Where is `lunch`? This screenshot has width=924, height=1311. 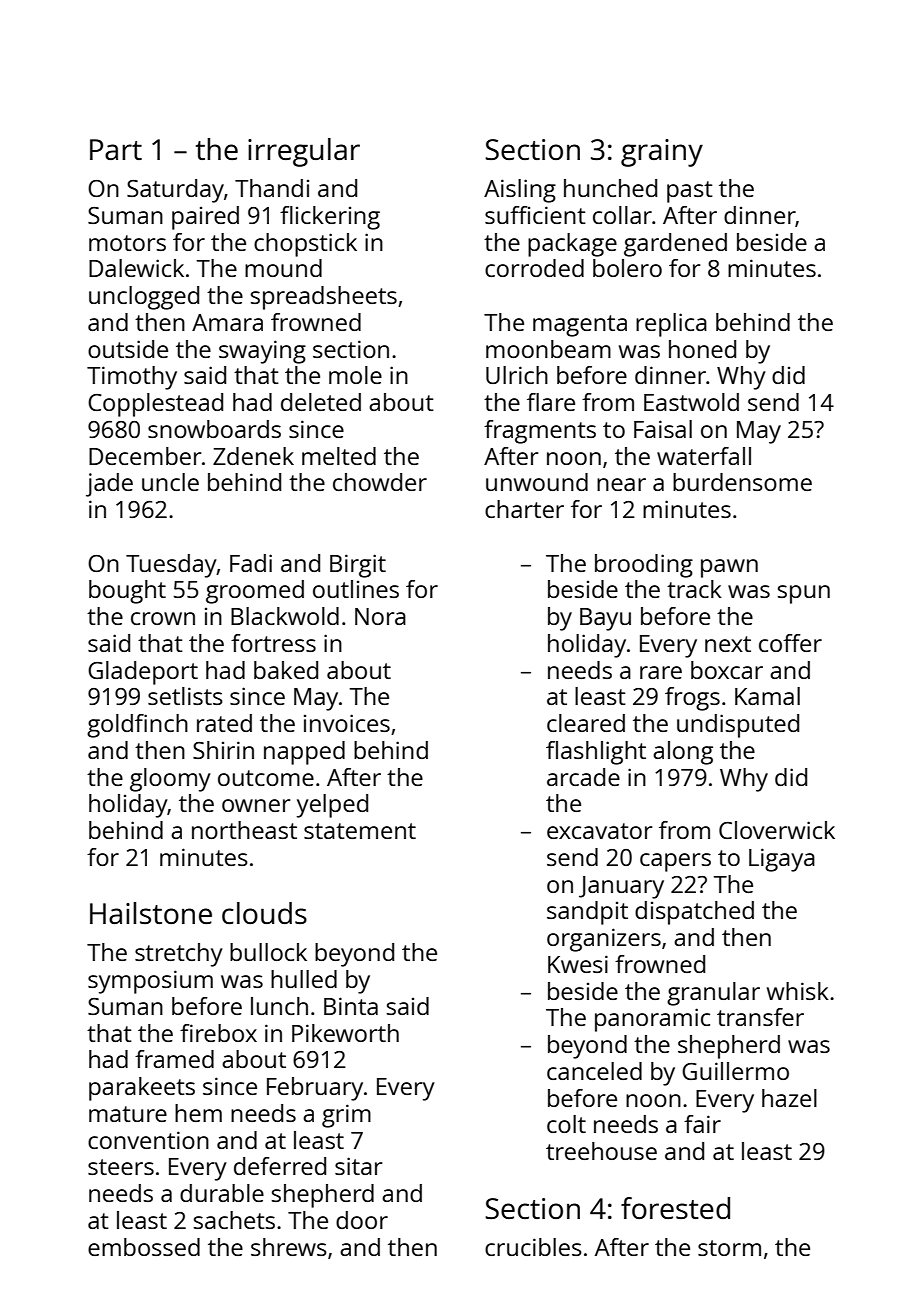
lunch is located at coordinates (279, 1006).
